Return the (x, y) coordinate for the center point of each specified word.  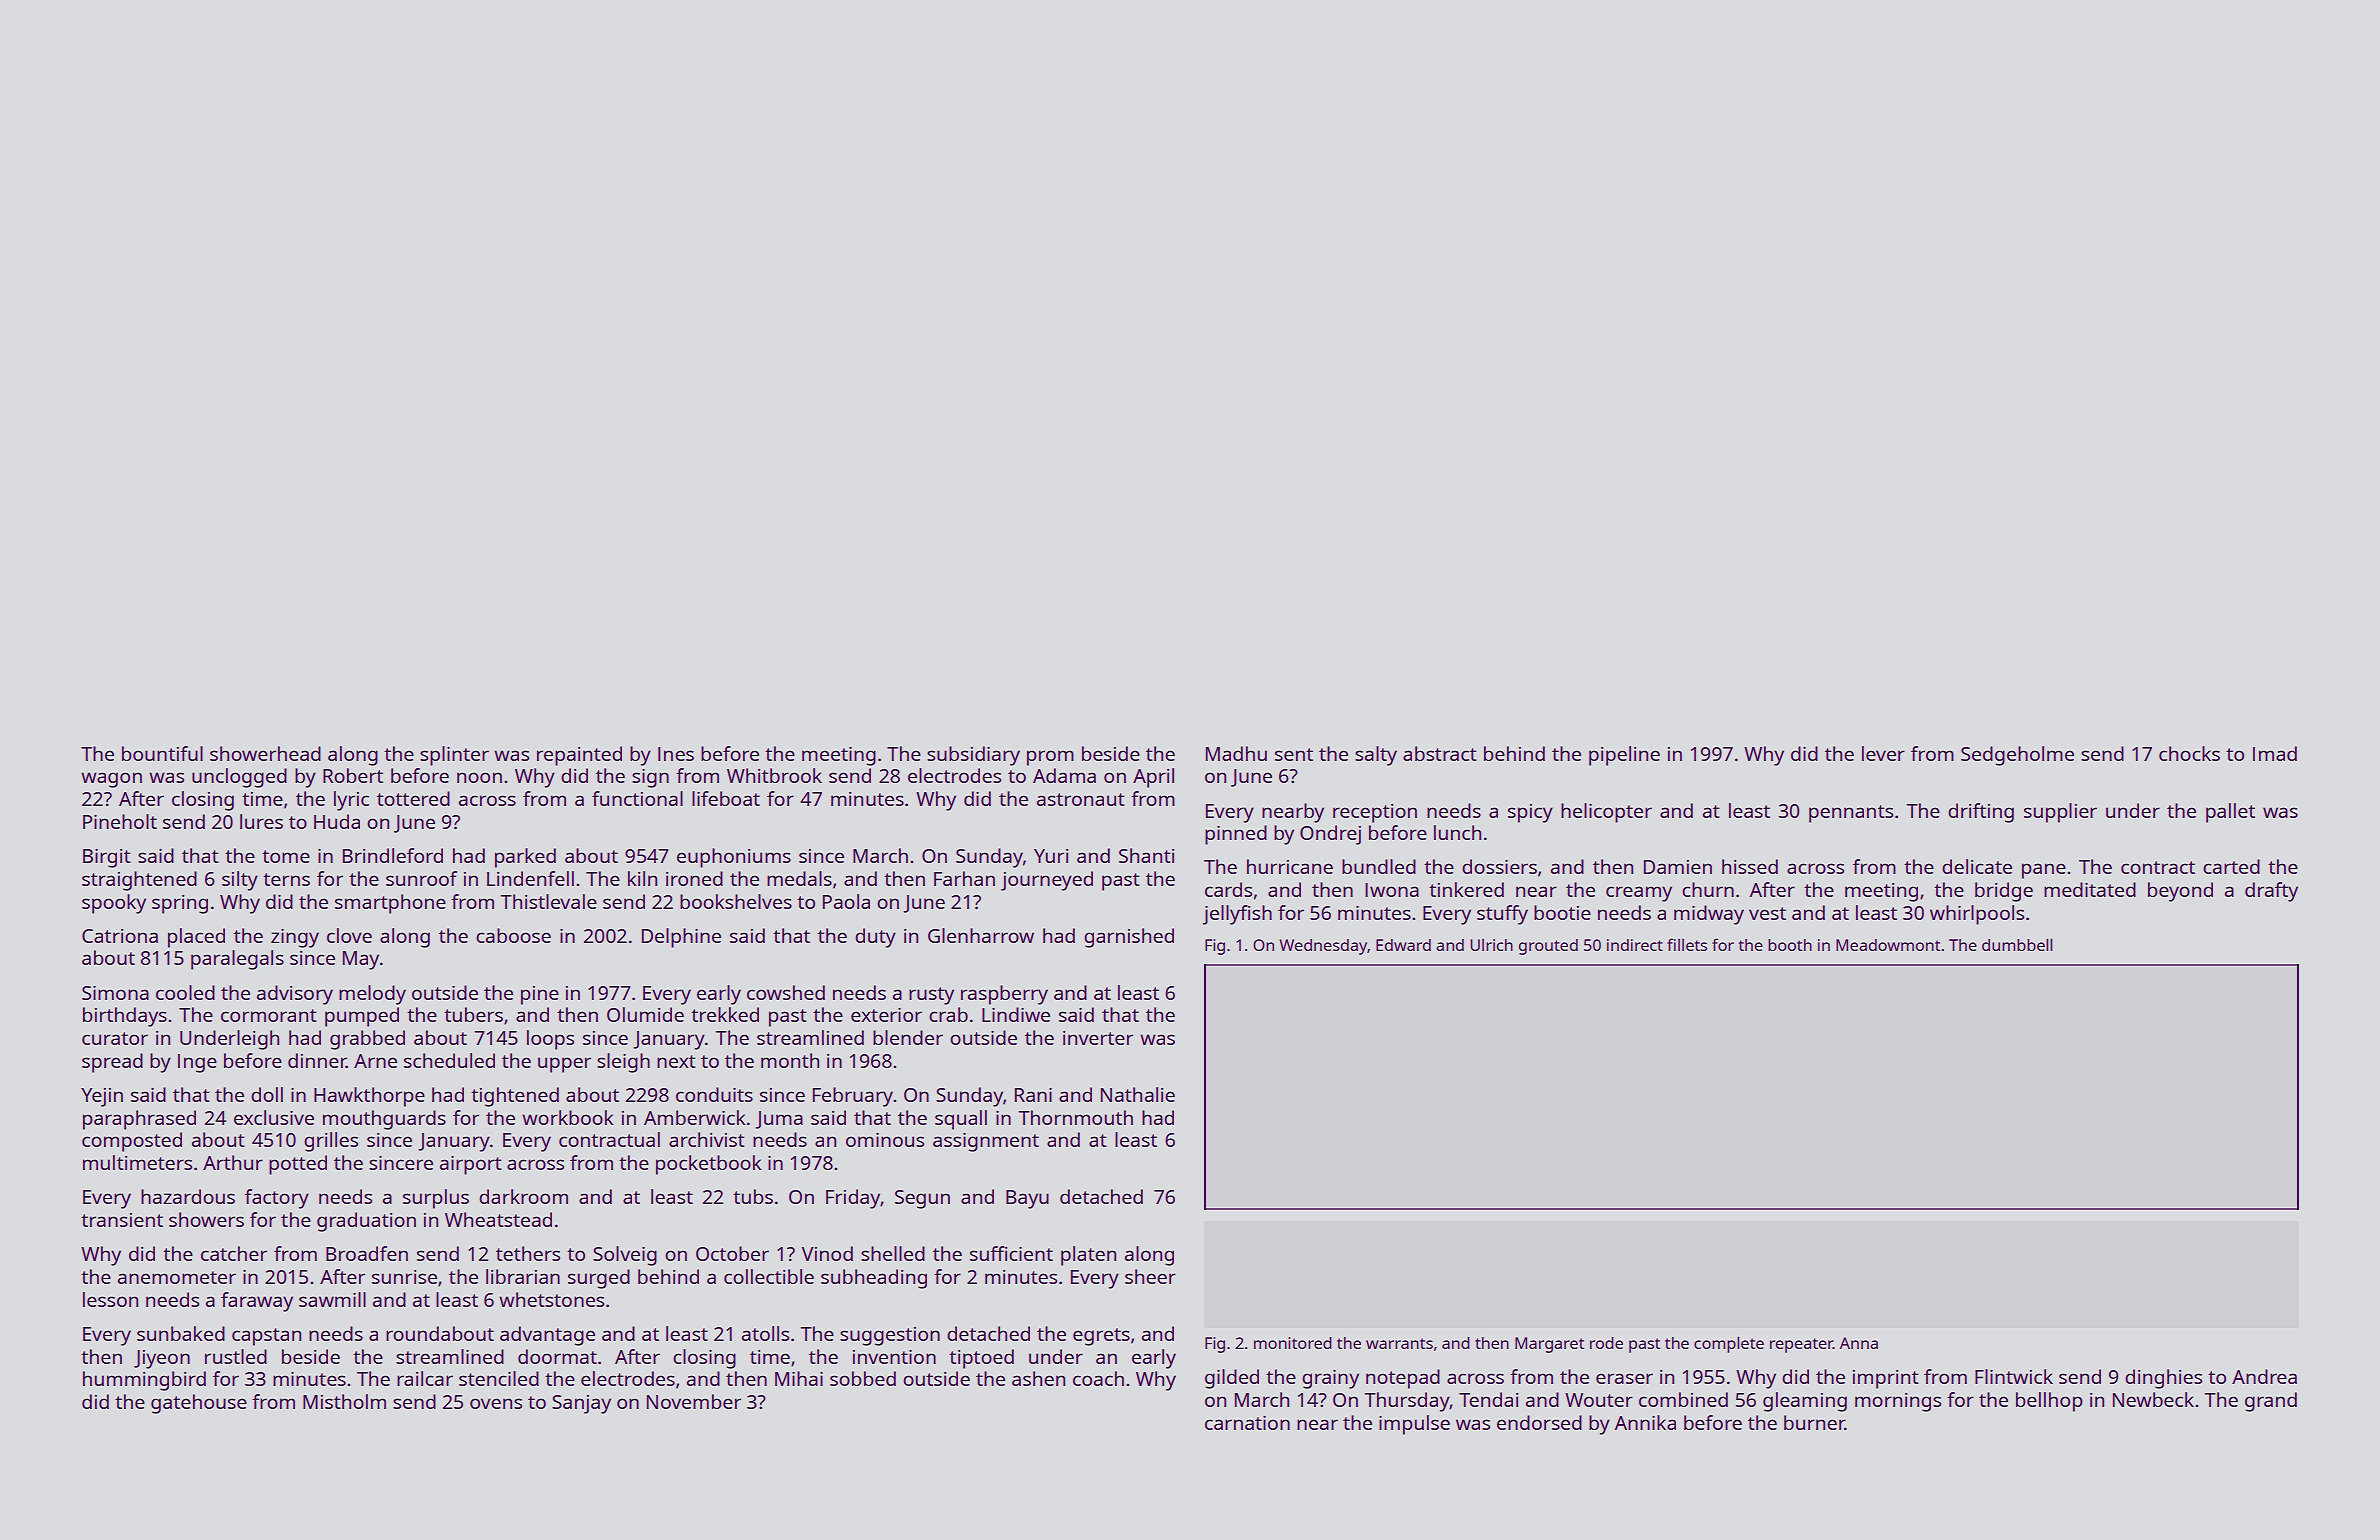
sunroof (421, 878)
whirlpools (1977, 915)
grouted (1548, 947)
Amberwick (695, 1117)
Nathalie (1138, 1094)
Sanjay (581, 1404)
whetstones (551, 1299)
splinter (454, 756)
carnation (1247, 1423)
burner (1814, 1422)
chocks (2189, 753)
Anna (1859, 1343)
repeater (1801, 1345)
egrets (1101, 1337)
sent (1294, 754)
